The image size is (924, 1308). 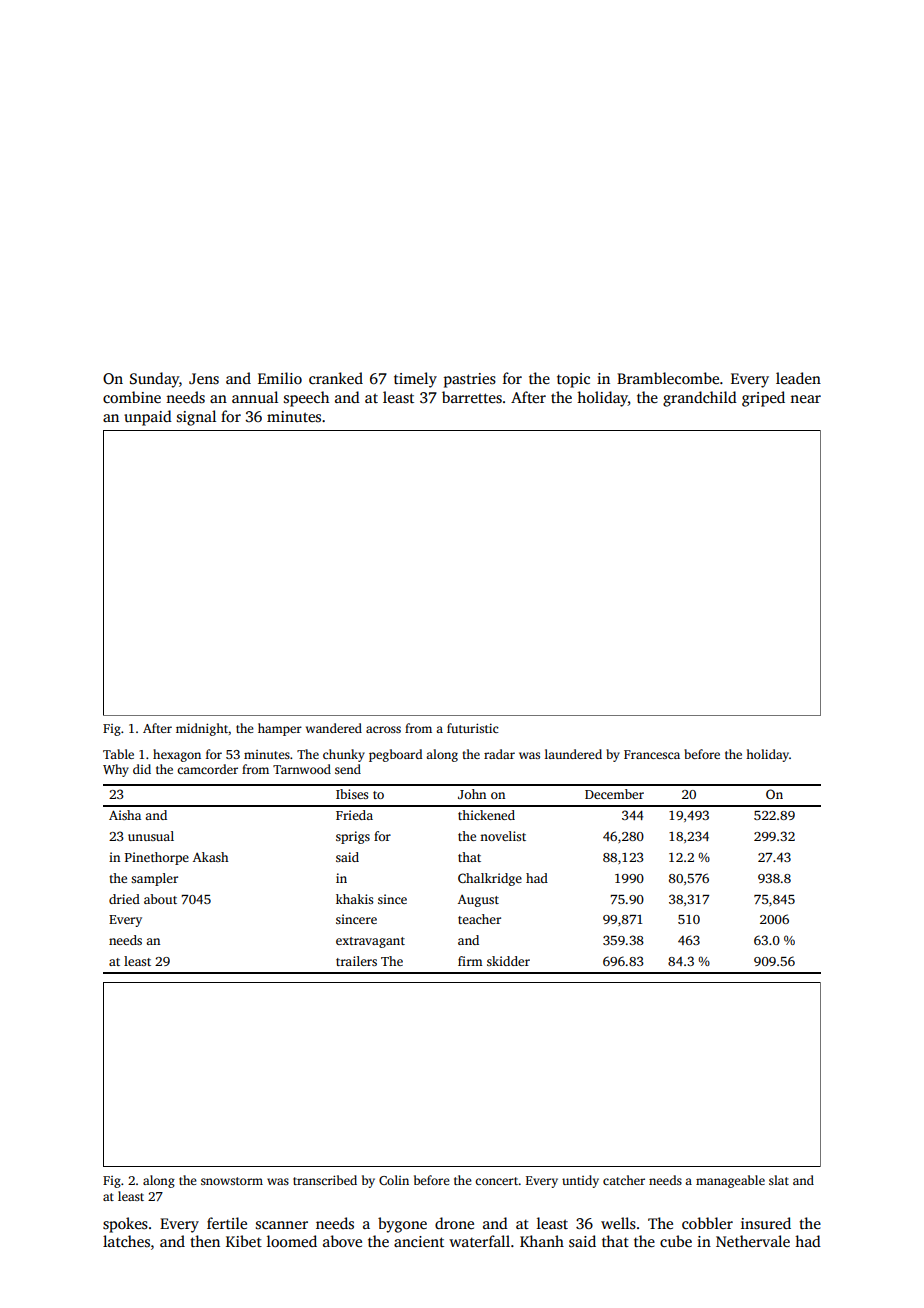 What do you see at coordinates (473, 728) in the page?
I see `futuristic` at bounding box center [473, 728].
